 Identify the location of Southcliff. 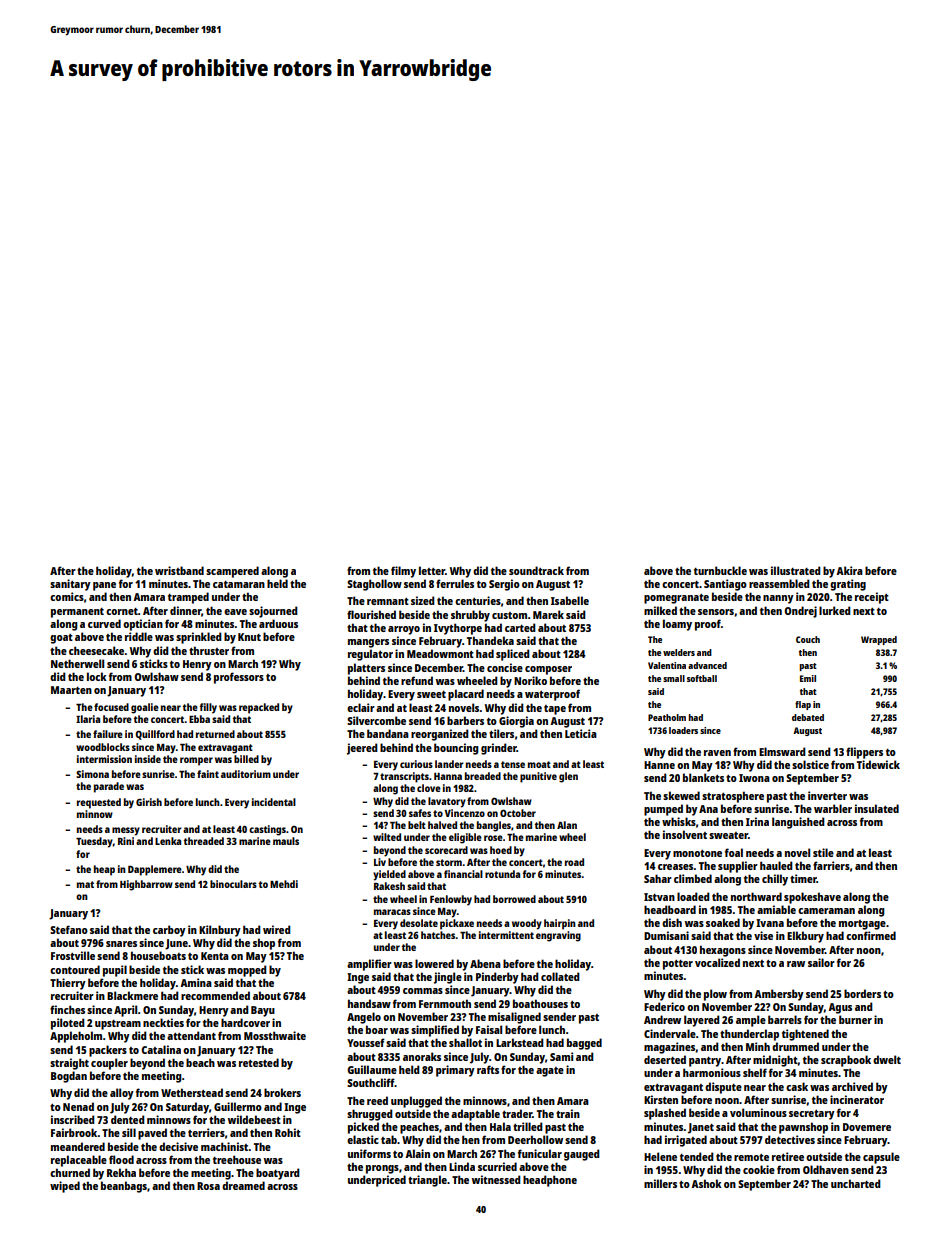
(371, 1082).
